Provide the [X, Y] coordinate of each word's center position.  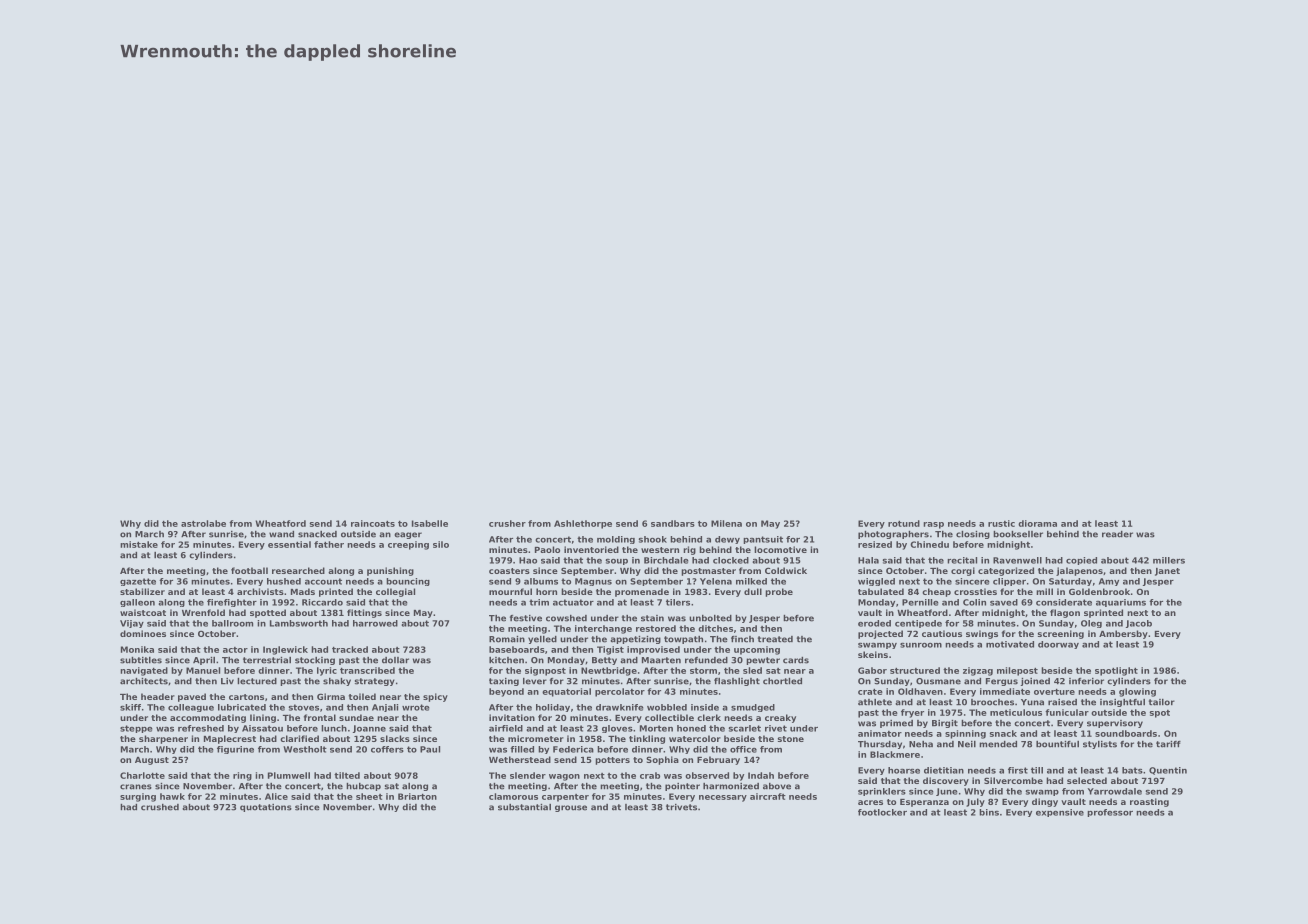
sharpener [163, 739]
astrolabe [203, 523]
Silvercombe [1013, 780]
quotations [266, 808]
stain [652, 618]
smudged [753, 708]
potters [612, 761]
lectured [257, 681]
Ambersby [1123, 634]
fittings [364, 613]
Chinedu [929, 544]
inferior [1086, 681]
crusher [507, 523]
